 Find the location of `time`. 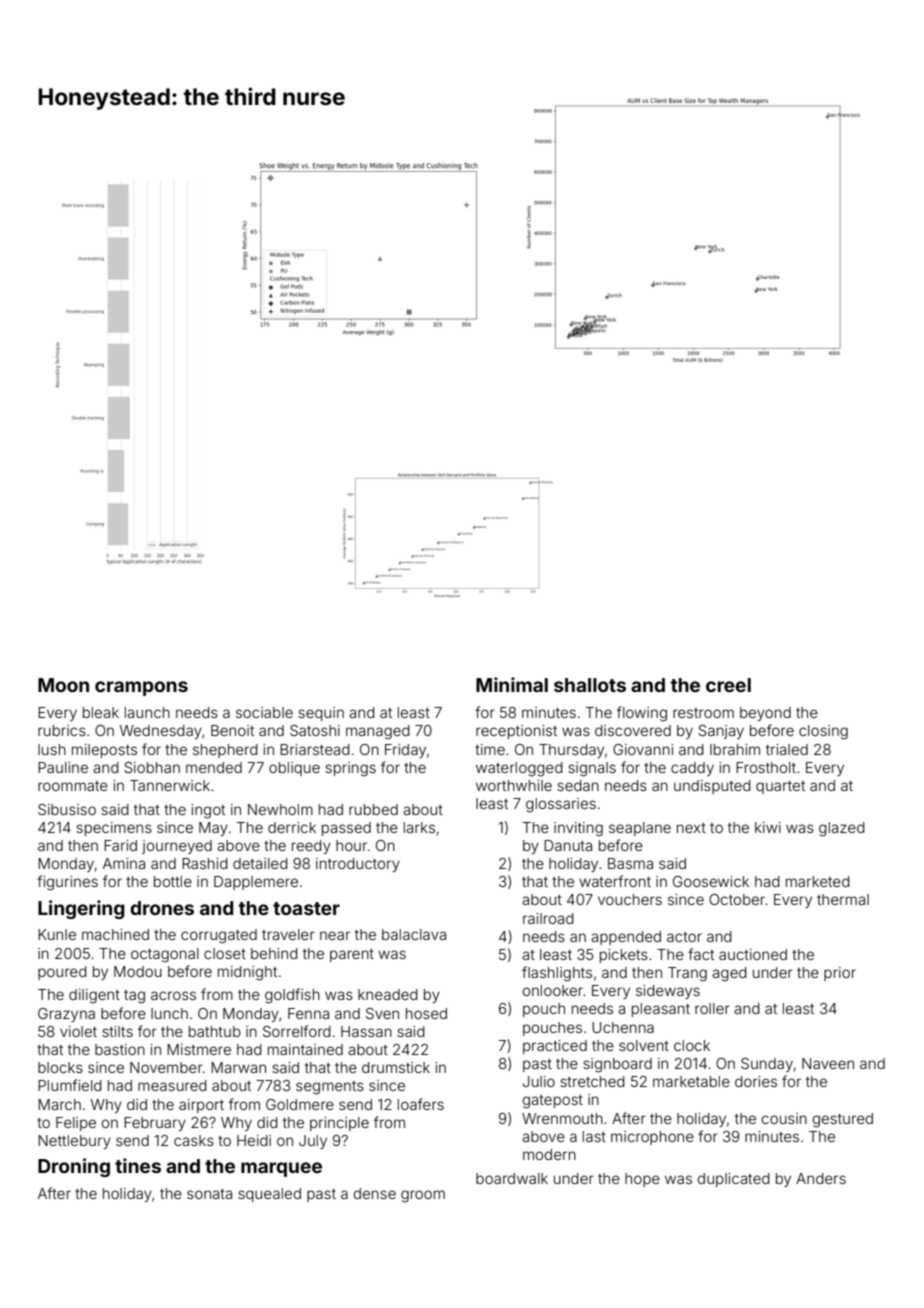

time is located at coordinates (490, 749).
